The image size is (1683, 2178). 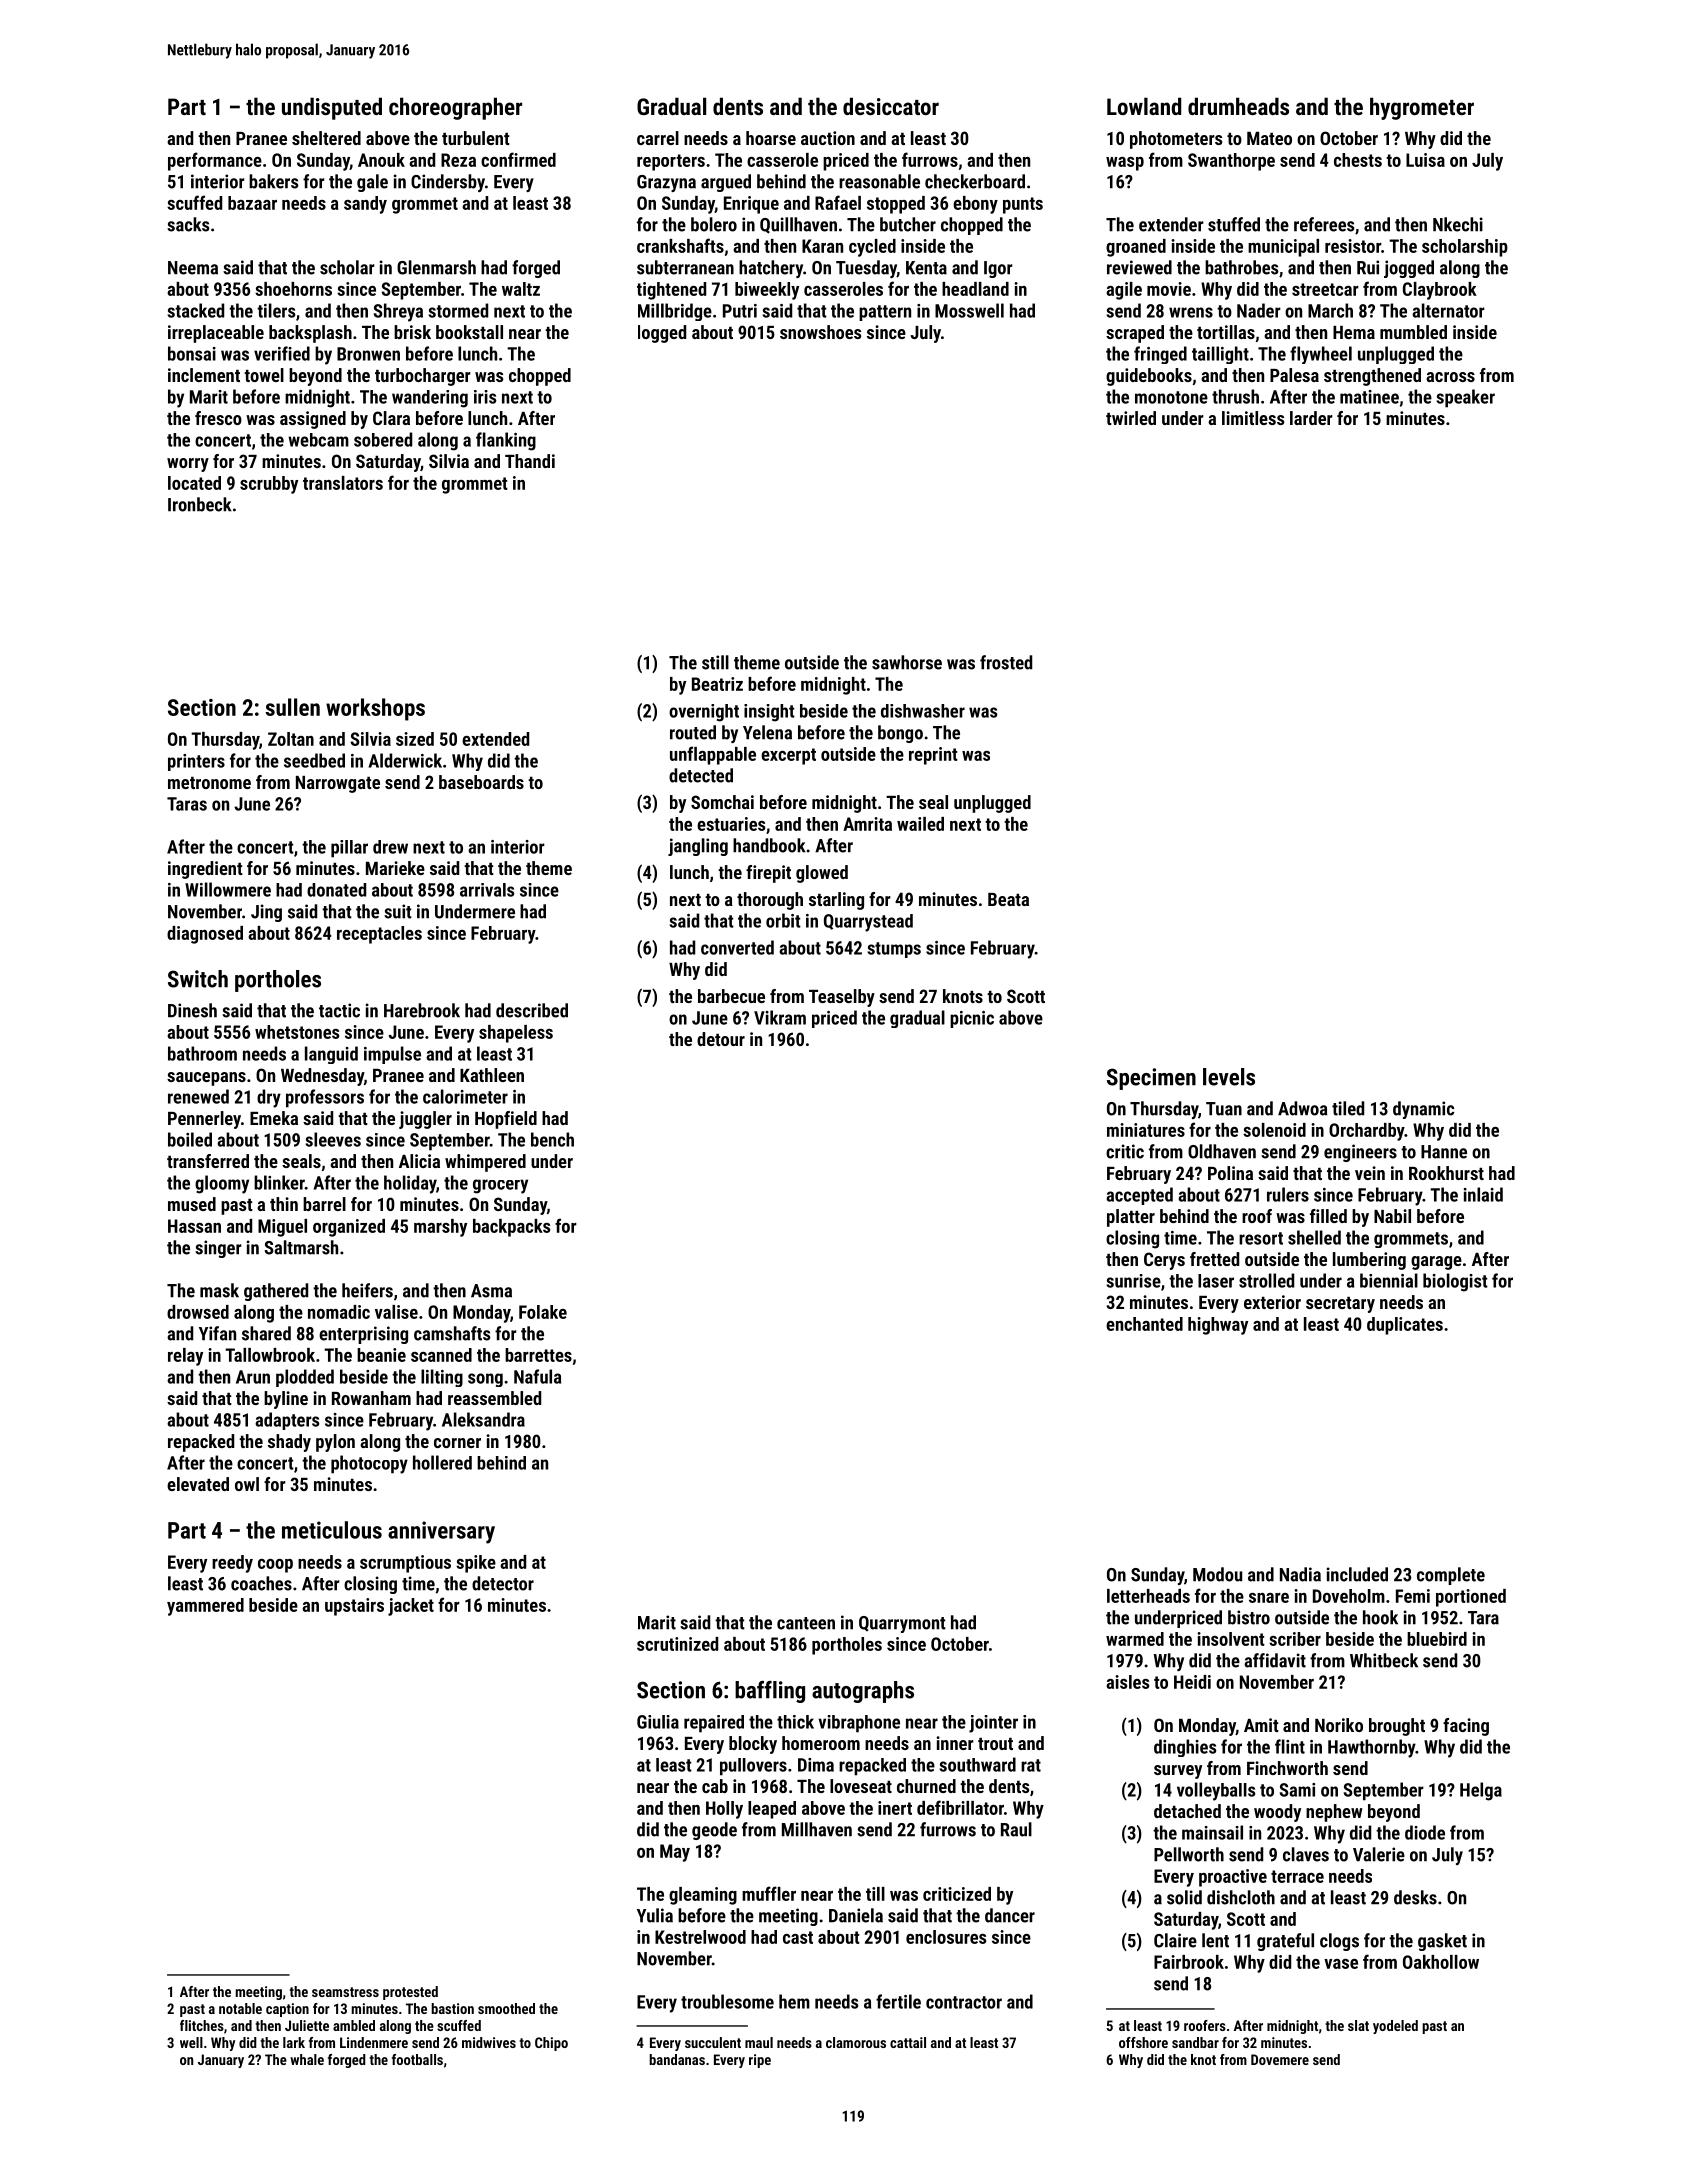 What do you see at coordinates (1458, 224) in the screenshot?
I see `Nkechi` at bounding box center [1458, 224].
